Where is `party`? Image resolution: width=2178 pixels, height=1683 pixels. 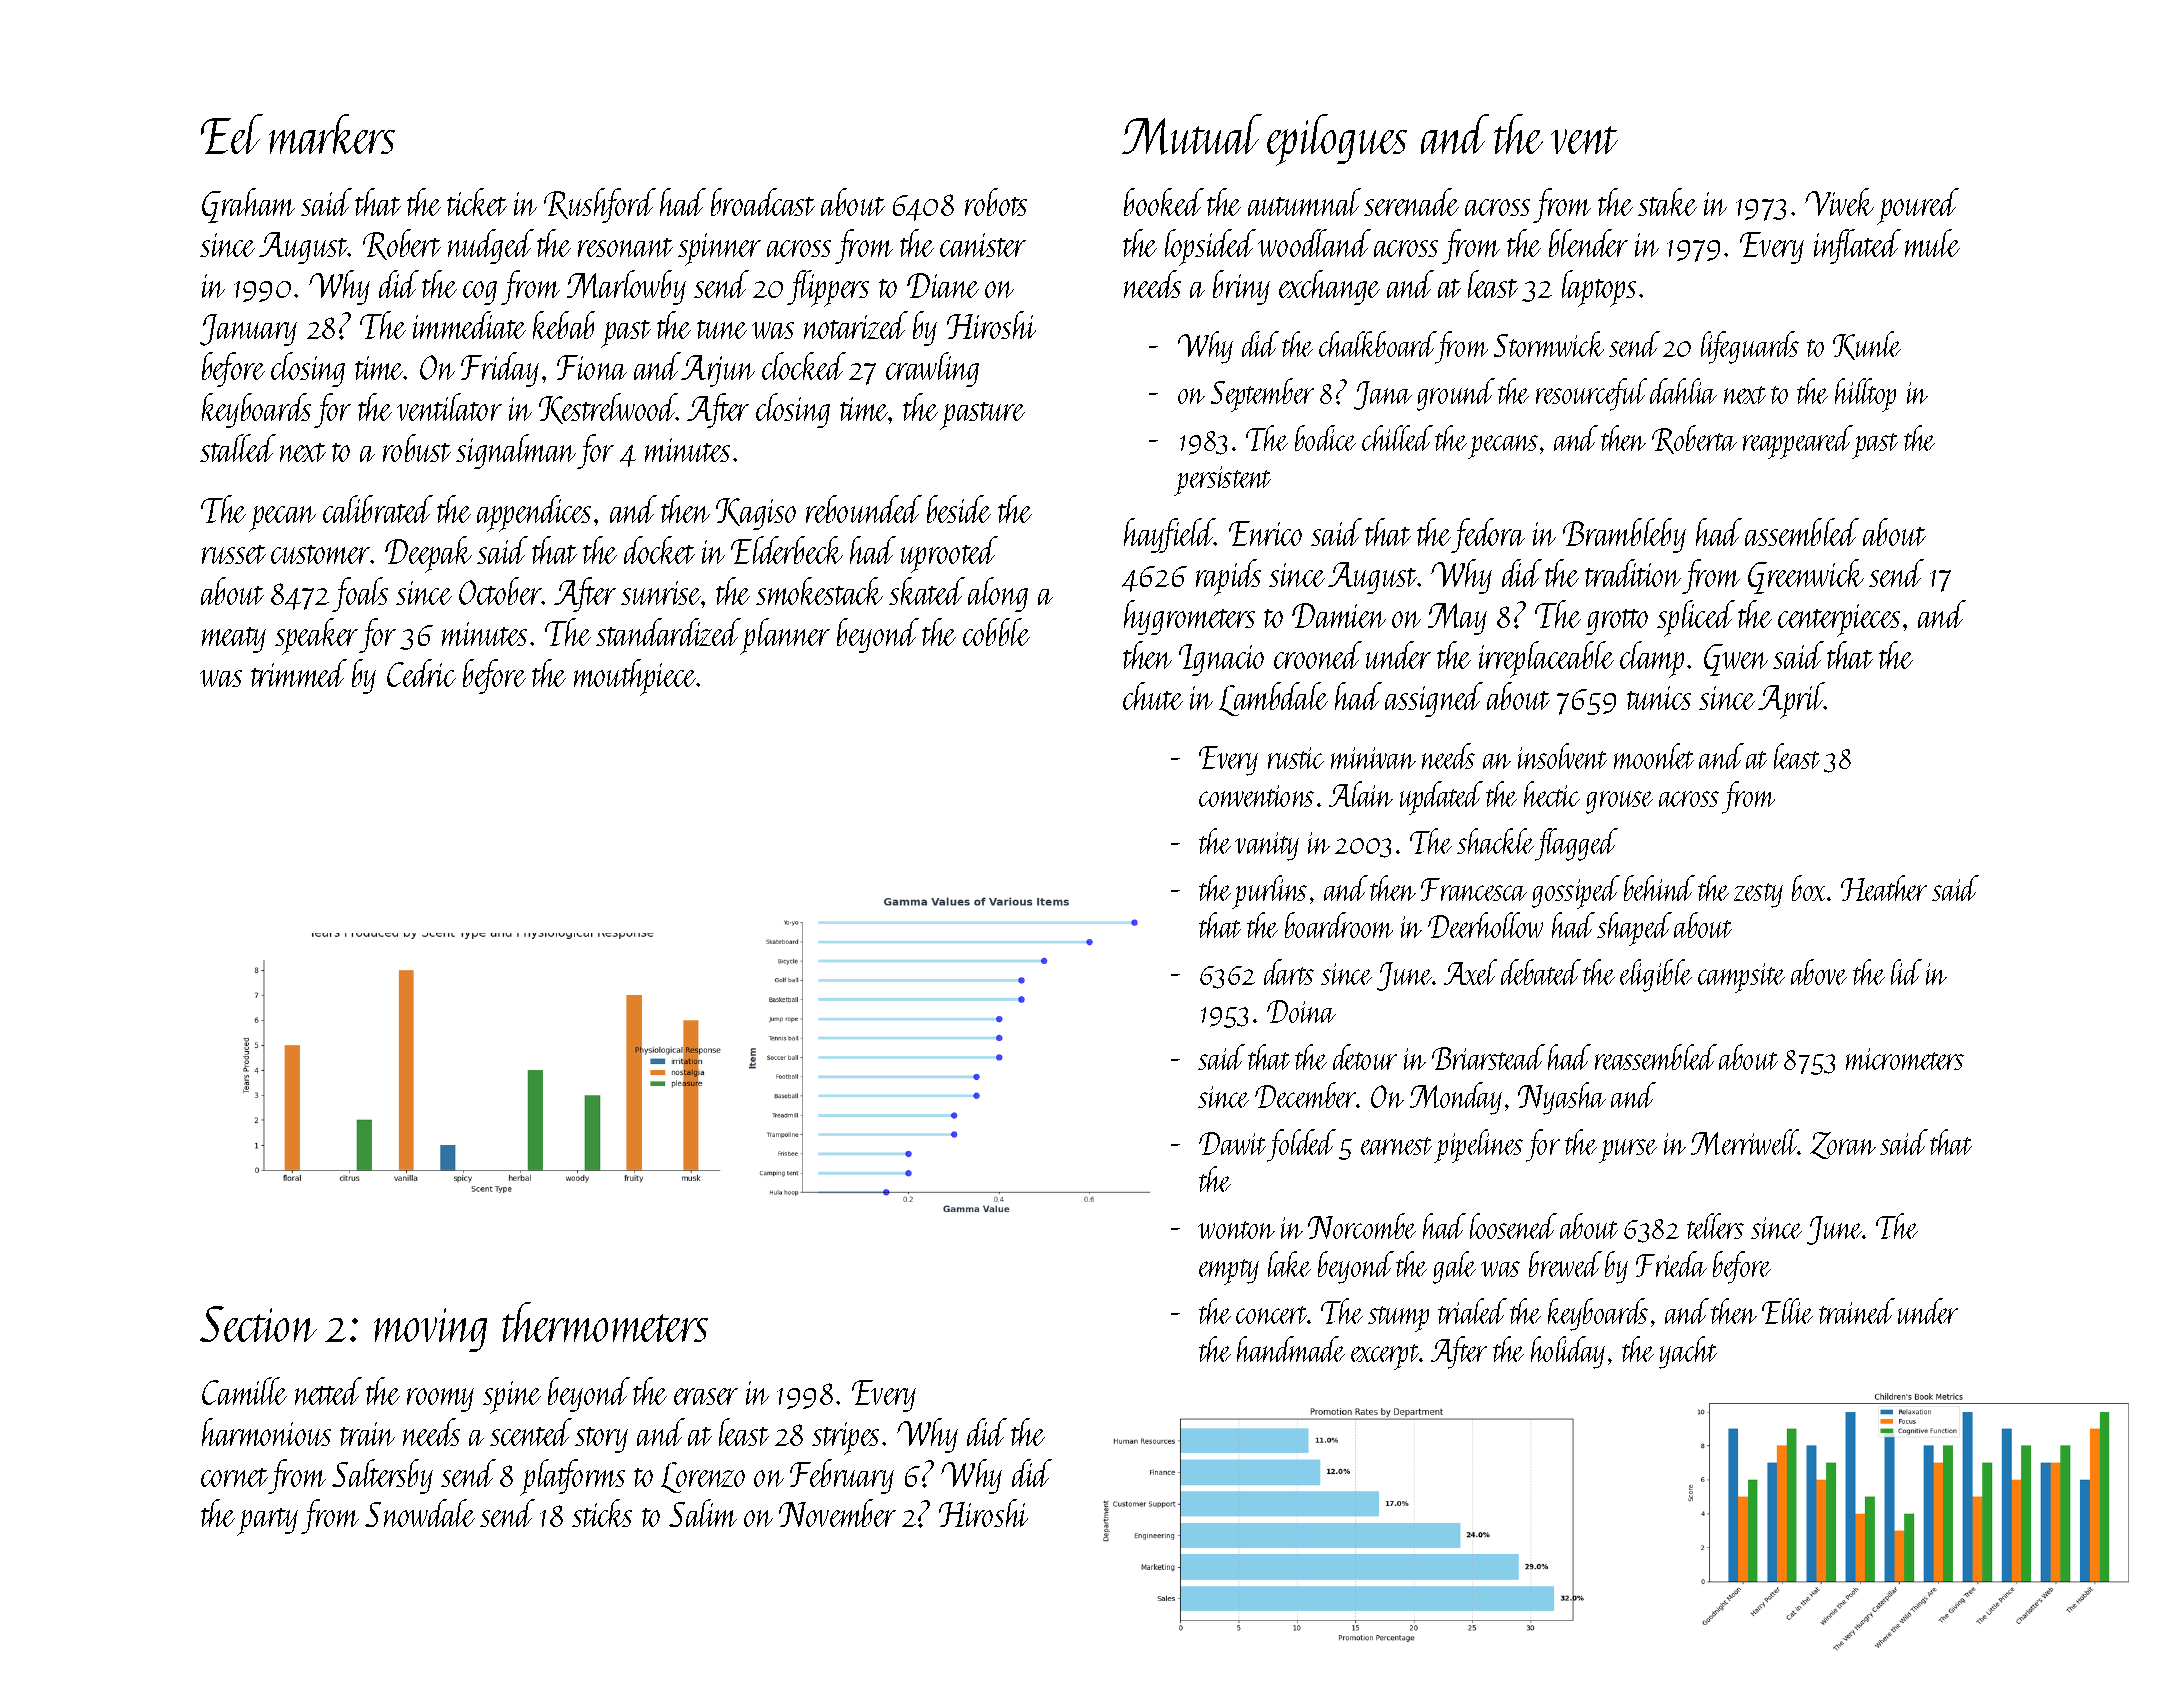
party is located at coordinates (267, 1522).
